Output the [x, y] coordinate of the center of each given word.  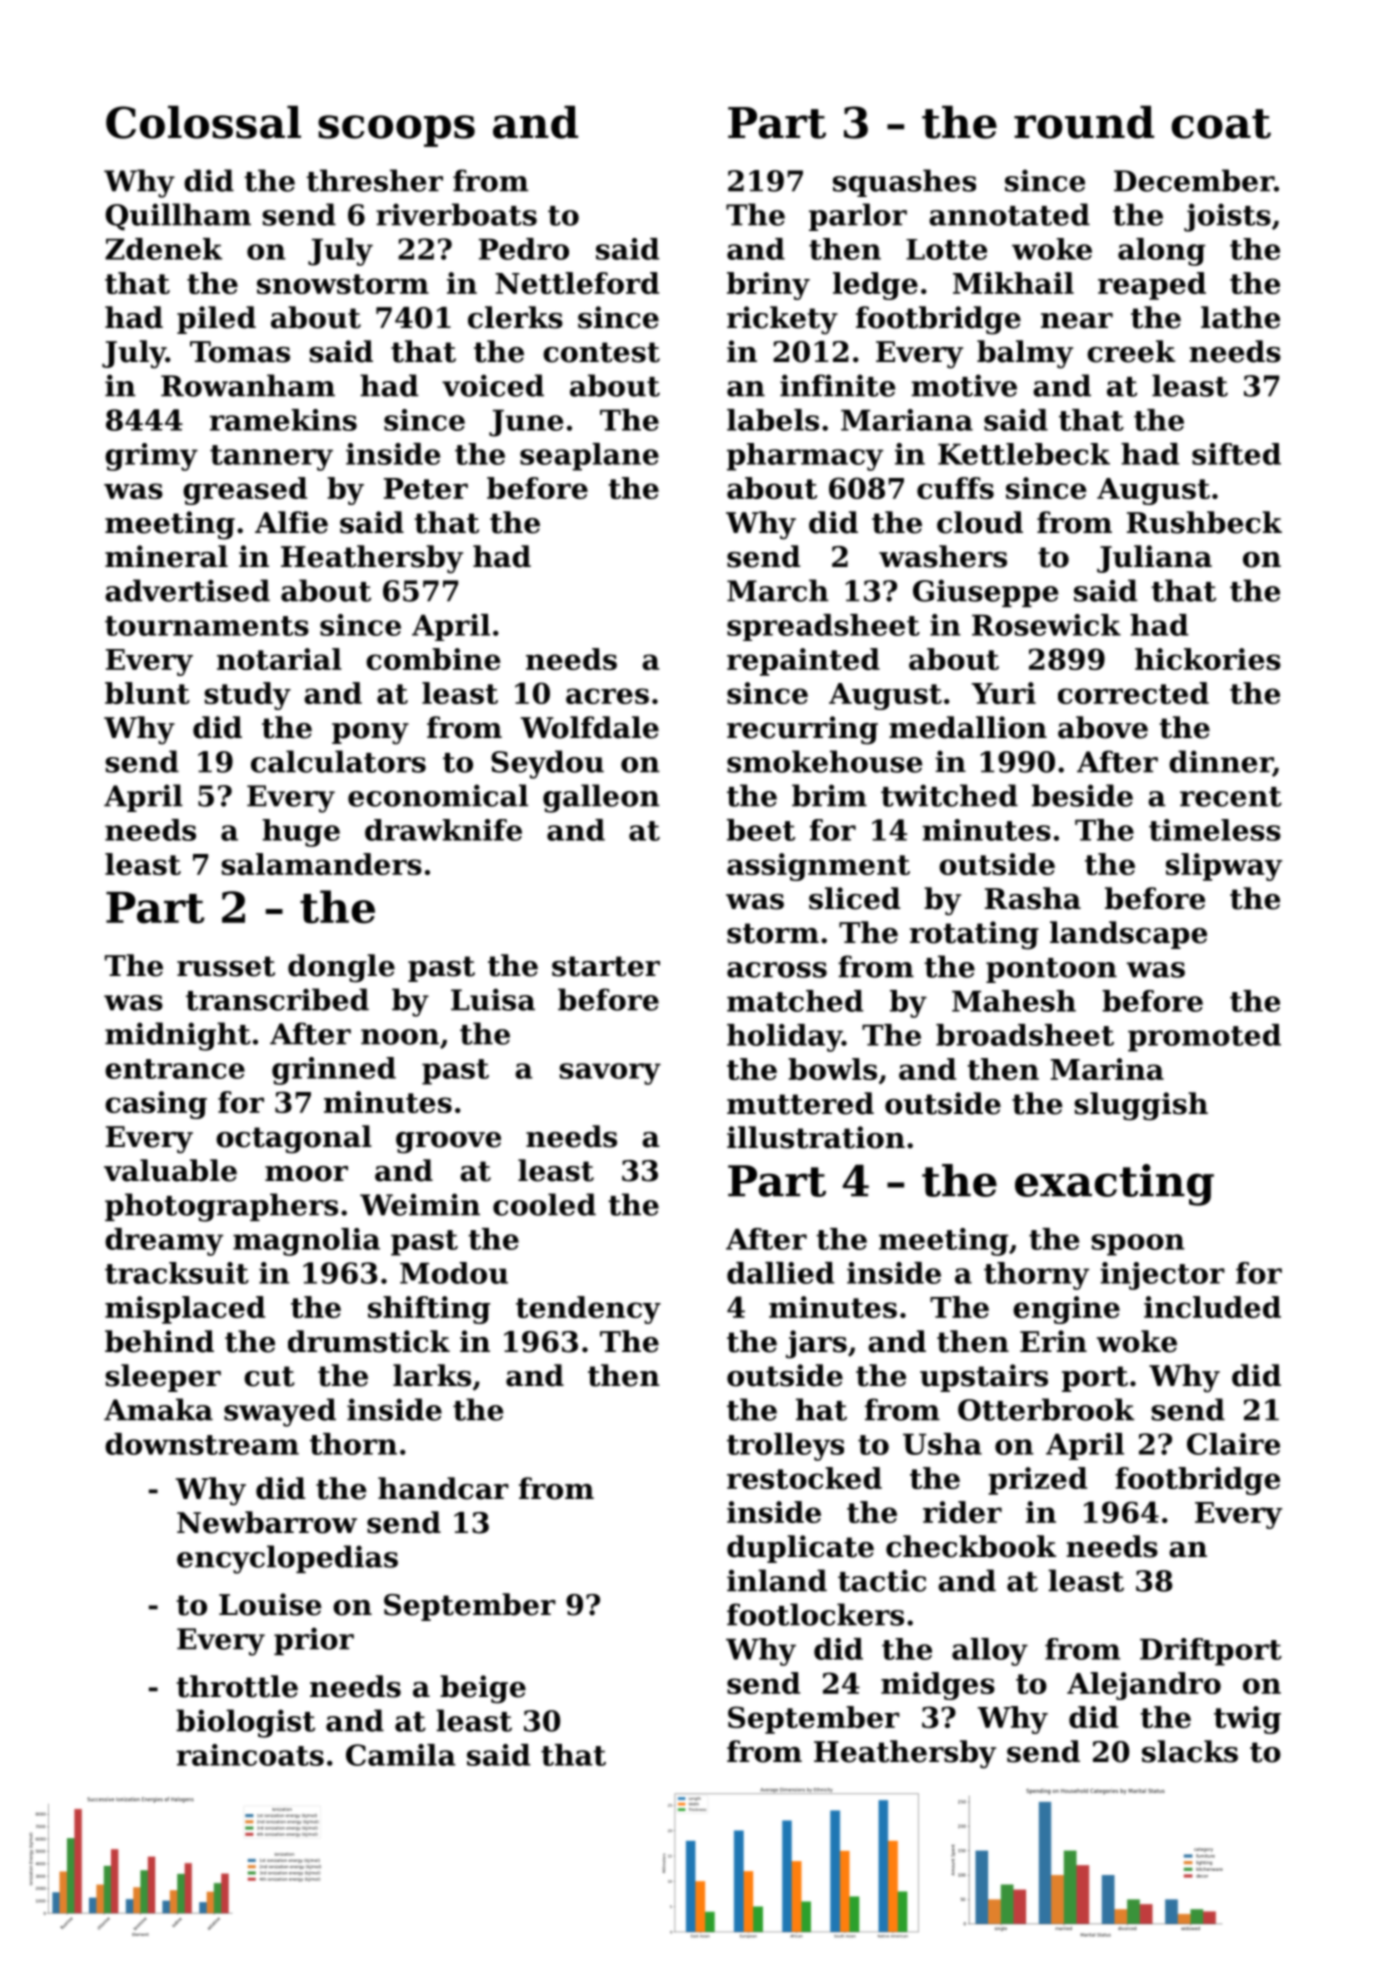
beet [761, 830]
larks [432, 1375]
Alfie [291, 522]
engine [1066, 1310]
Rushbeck [1204, 522]
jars [816, 1344]
